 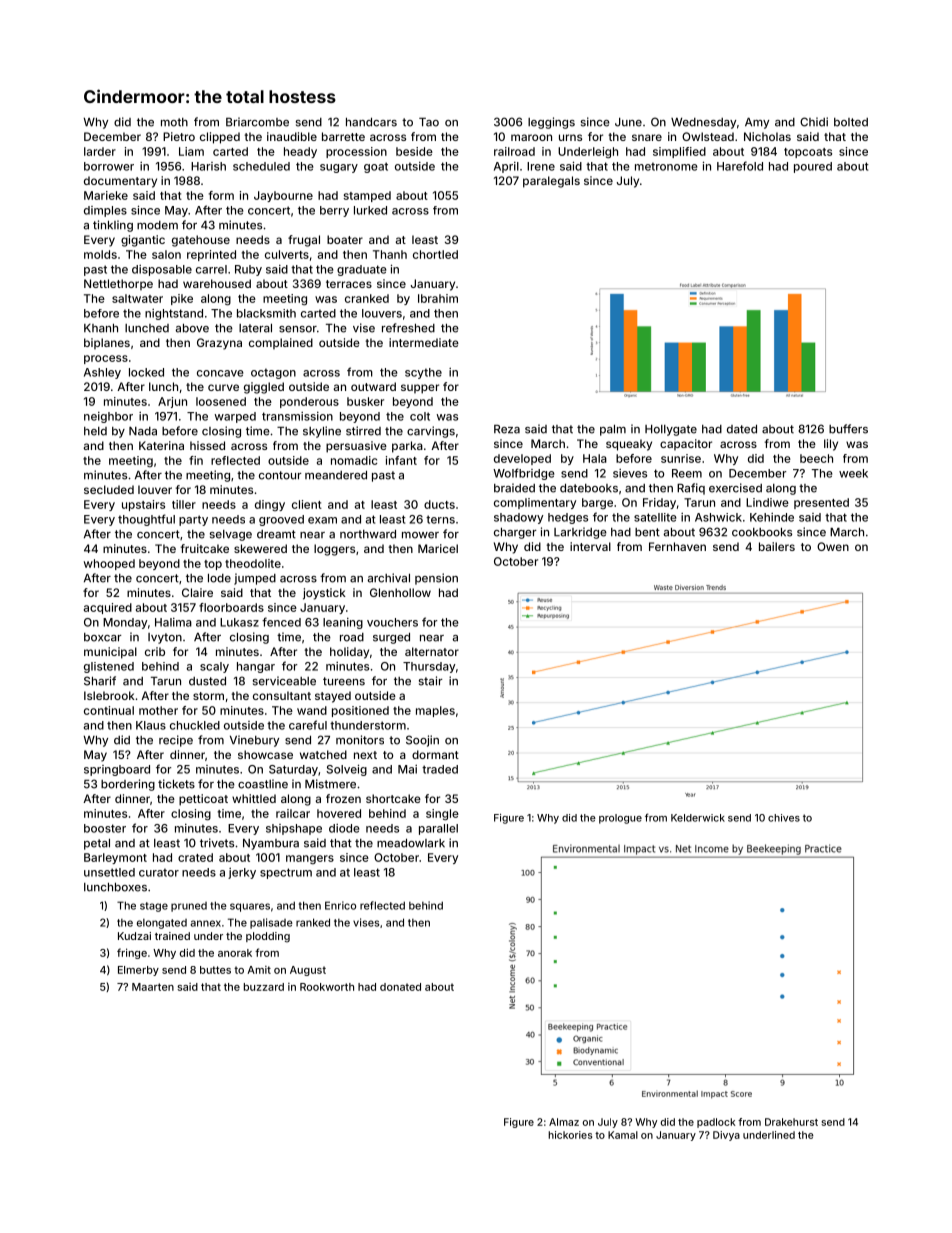 I want to click on meadowlark, so click(x=411, y=843).
